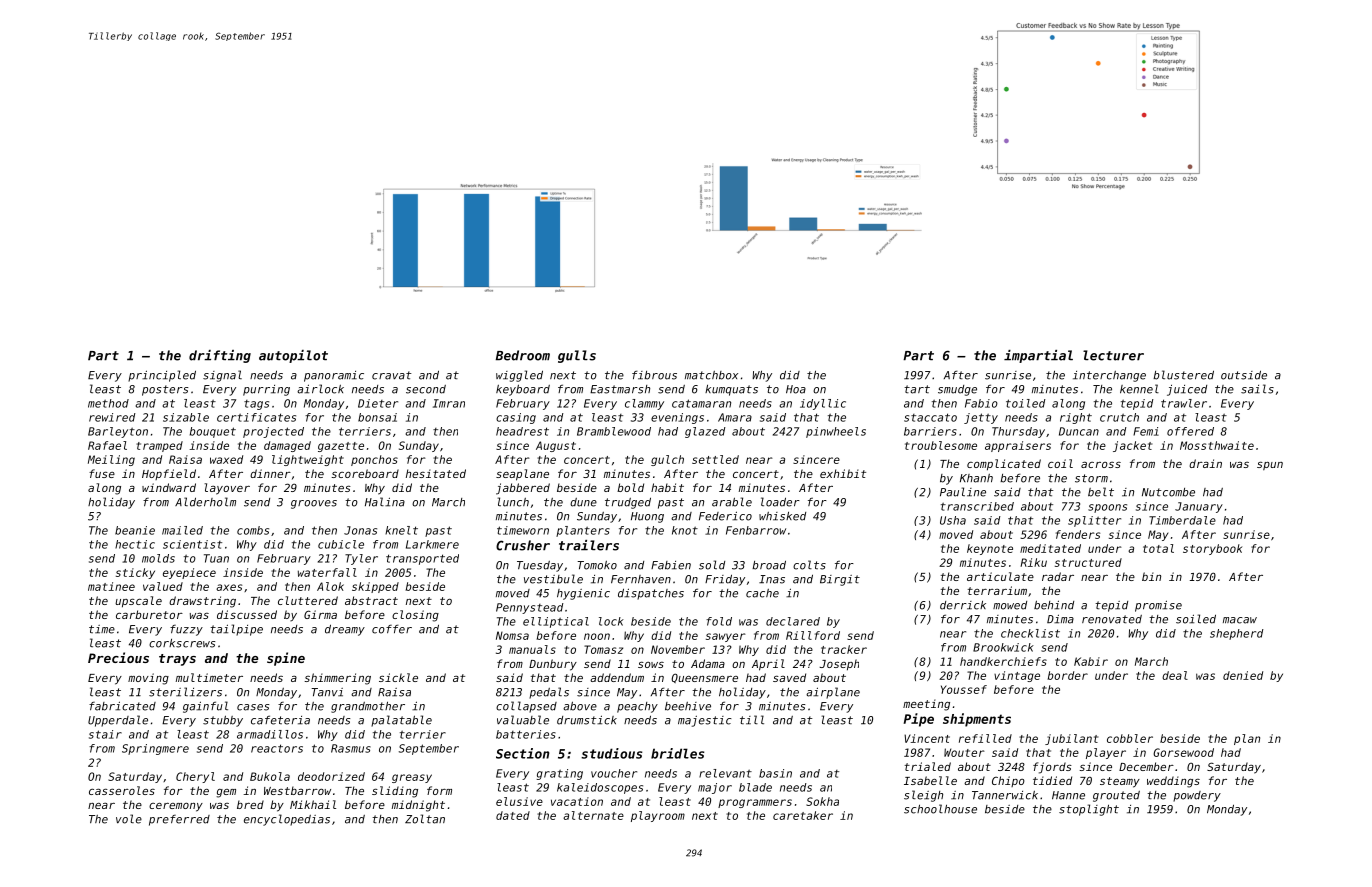  I want to click on renovated, so click(1112, 619).
